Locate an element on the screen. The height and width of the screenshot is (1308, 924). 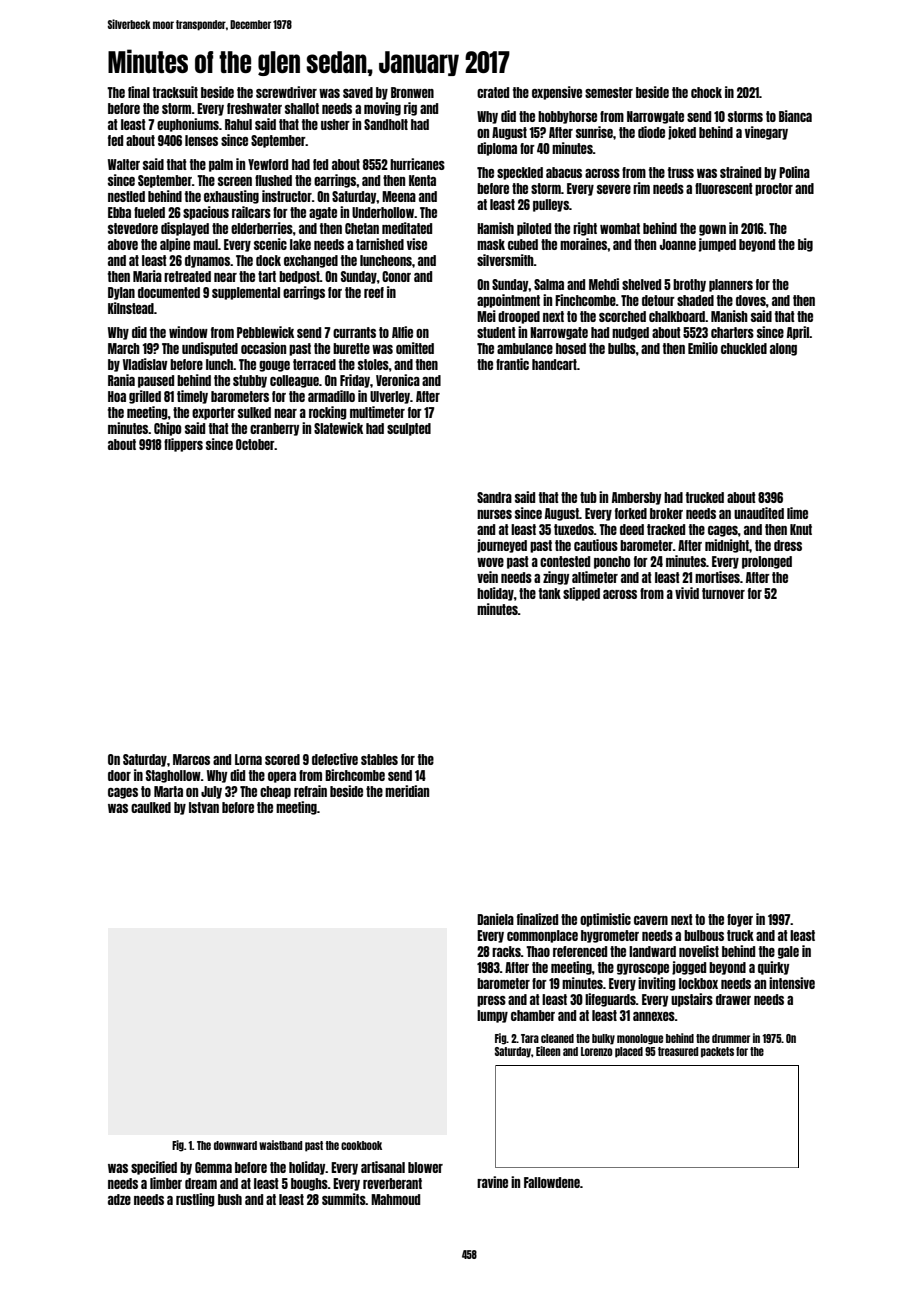
gouge is located at coordinates (274, 366).
